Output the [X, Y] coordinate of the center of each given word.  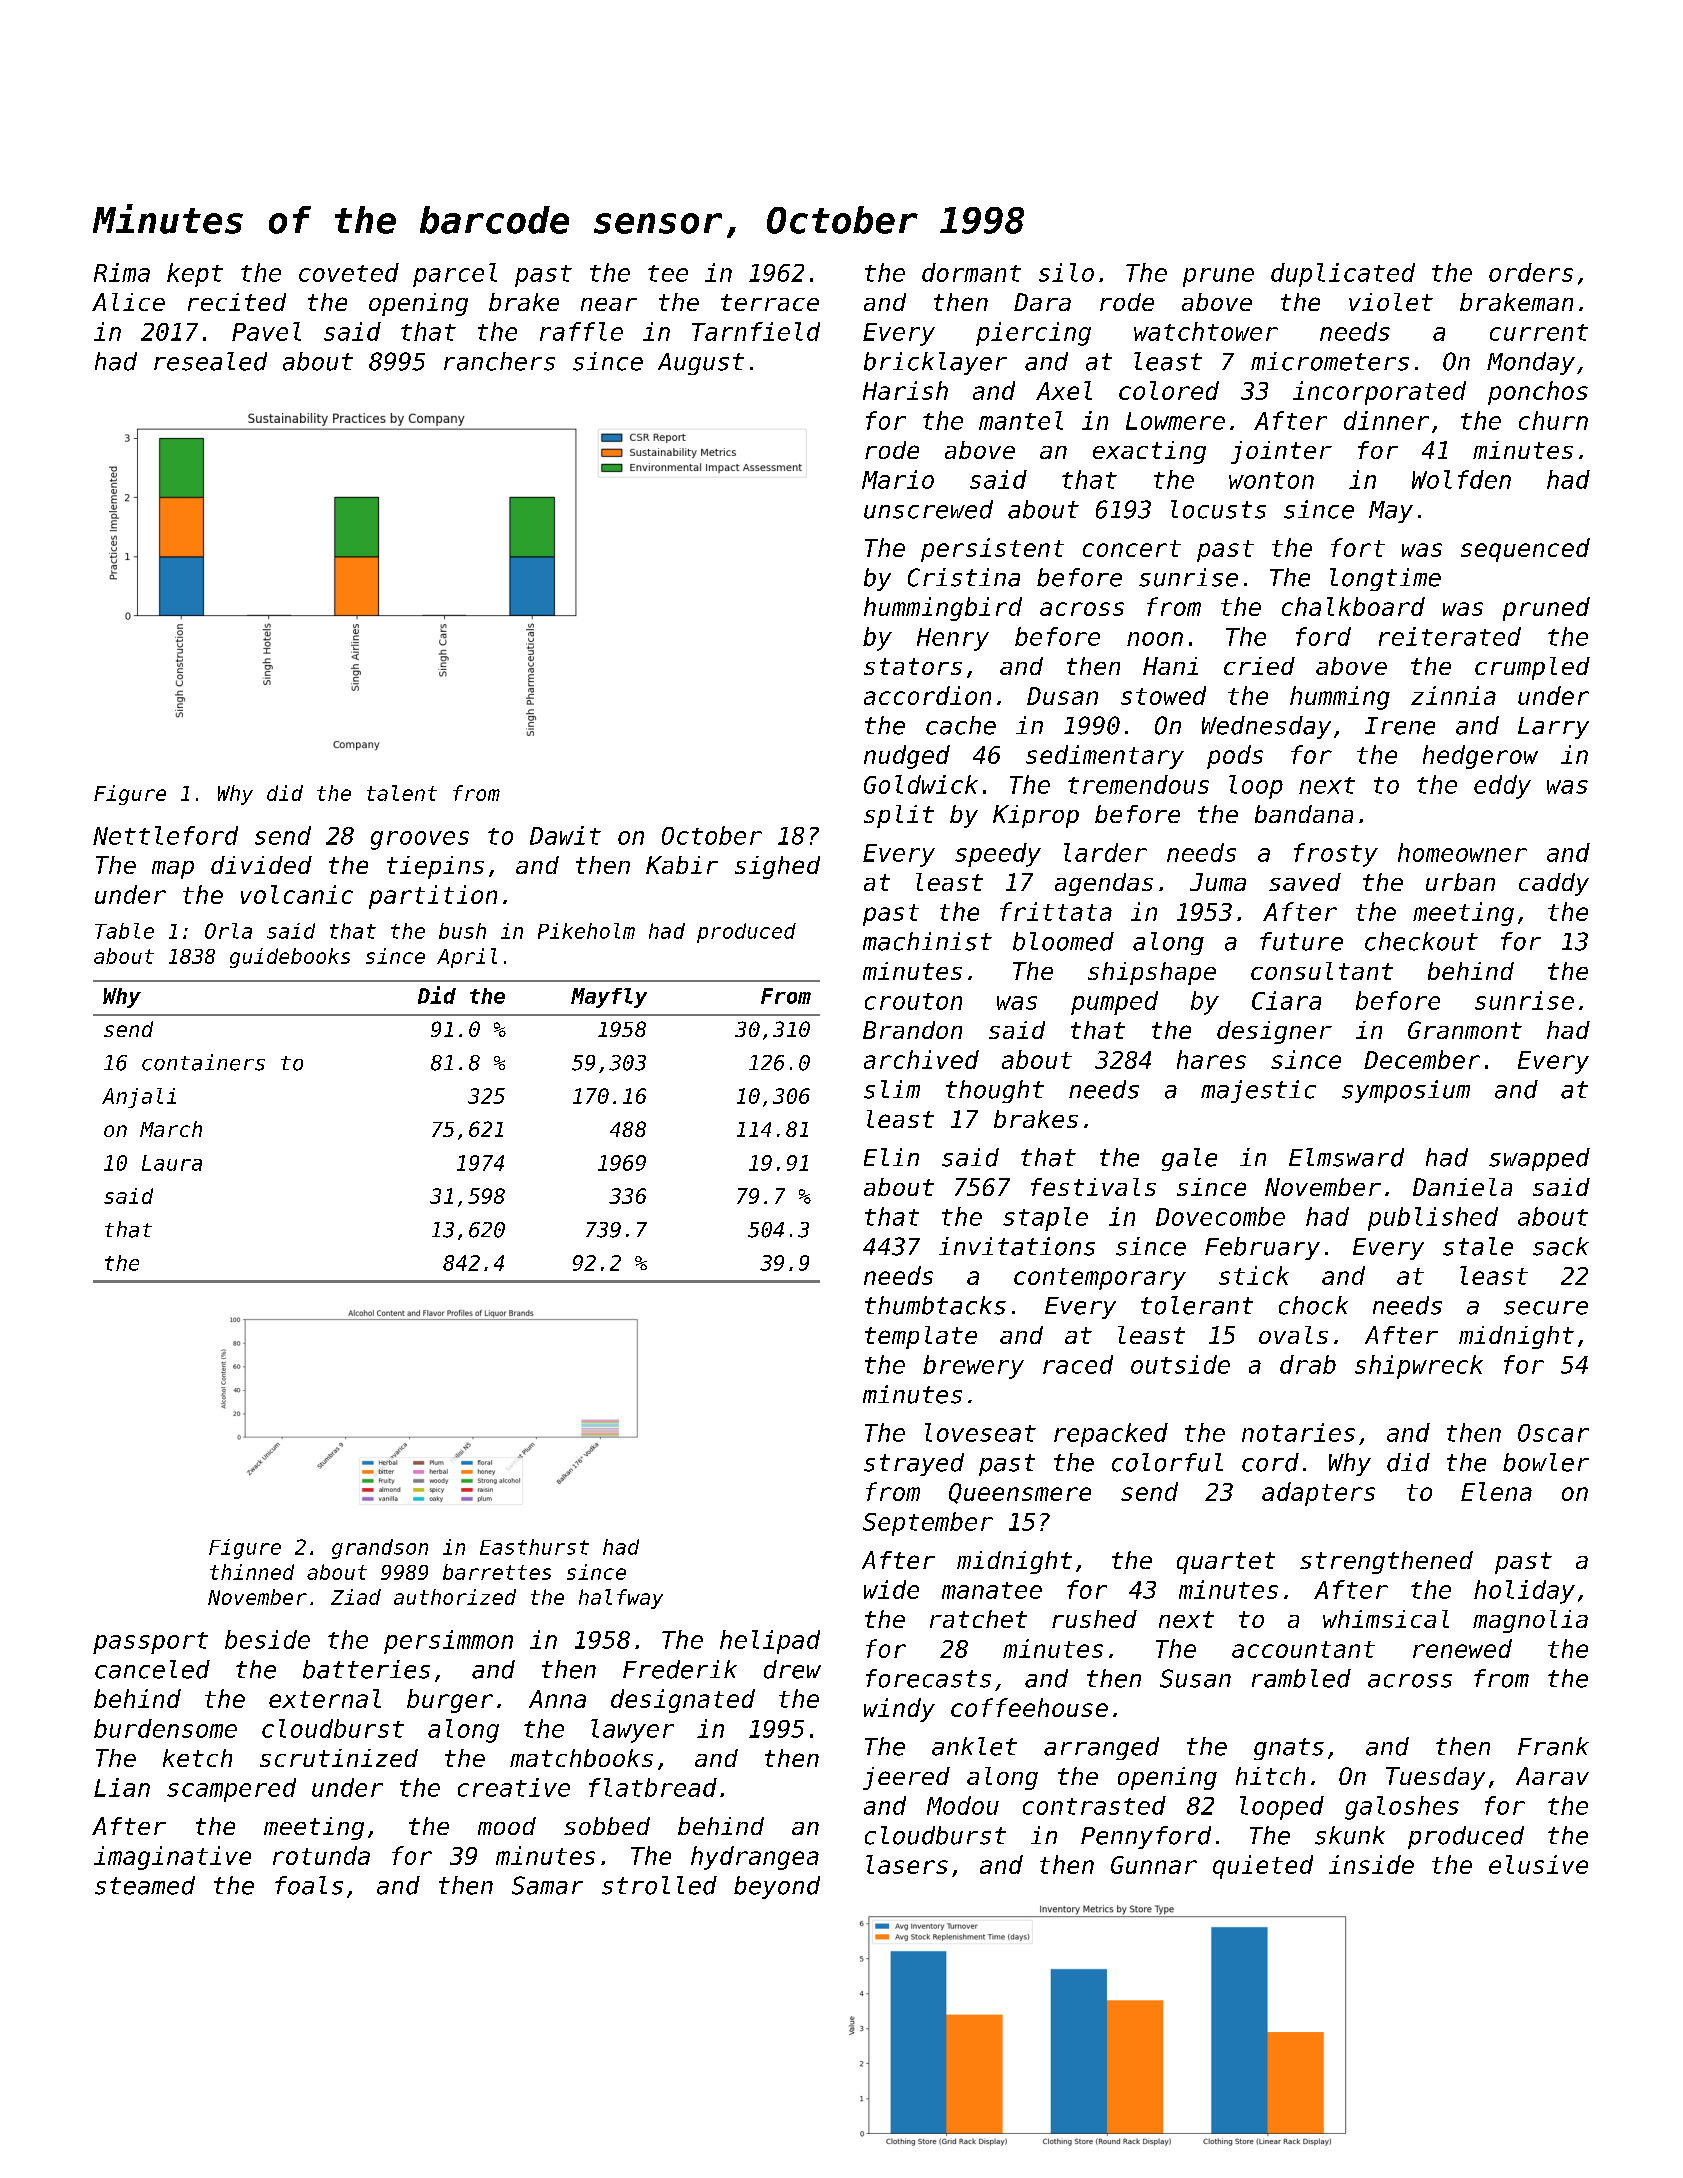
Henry [953, 639]
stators [913, 666]
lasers [907, 1864]
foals [309, 1885]
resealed [210, 361]
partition [433, 897]
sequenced [1525, 550]
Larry [1553, 728]
